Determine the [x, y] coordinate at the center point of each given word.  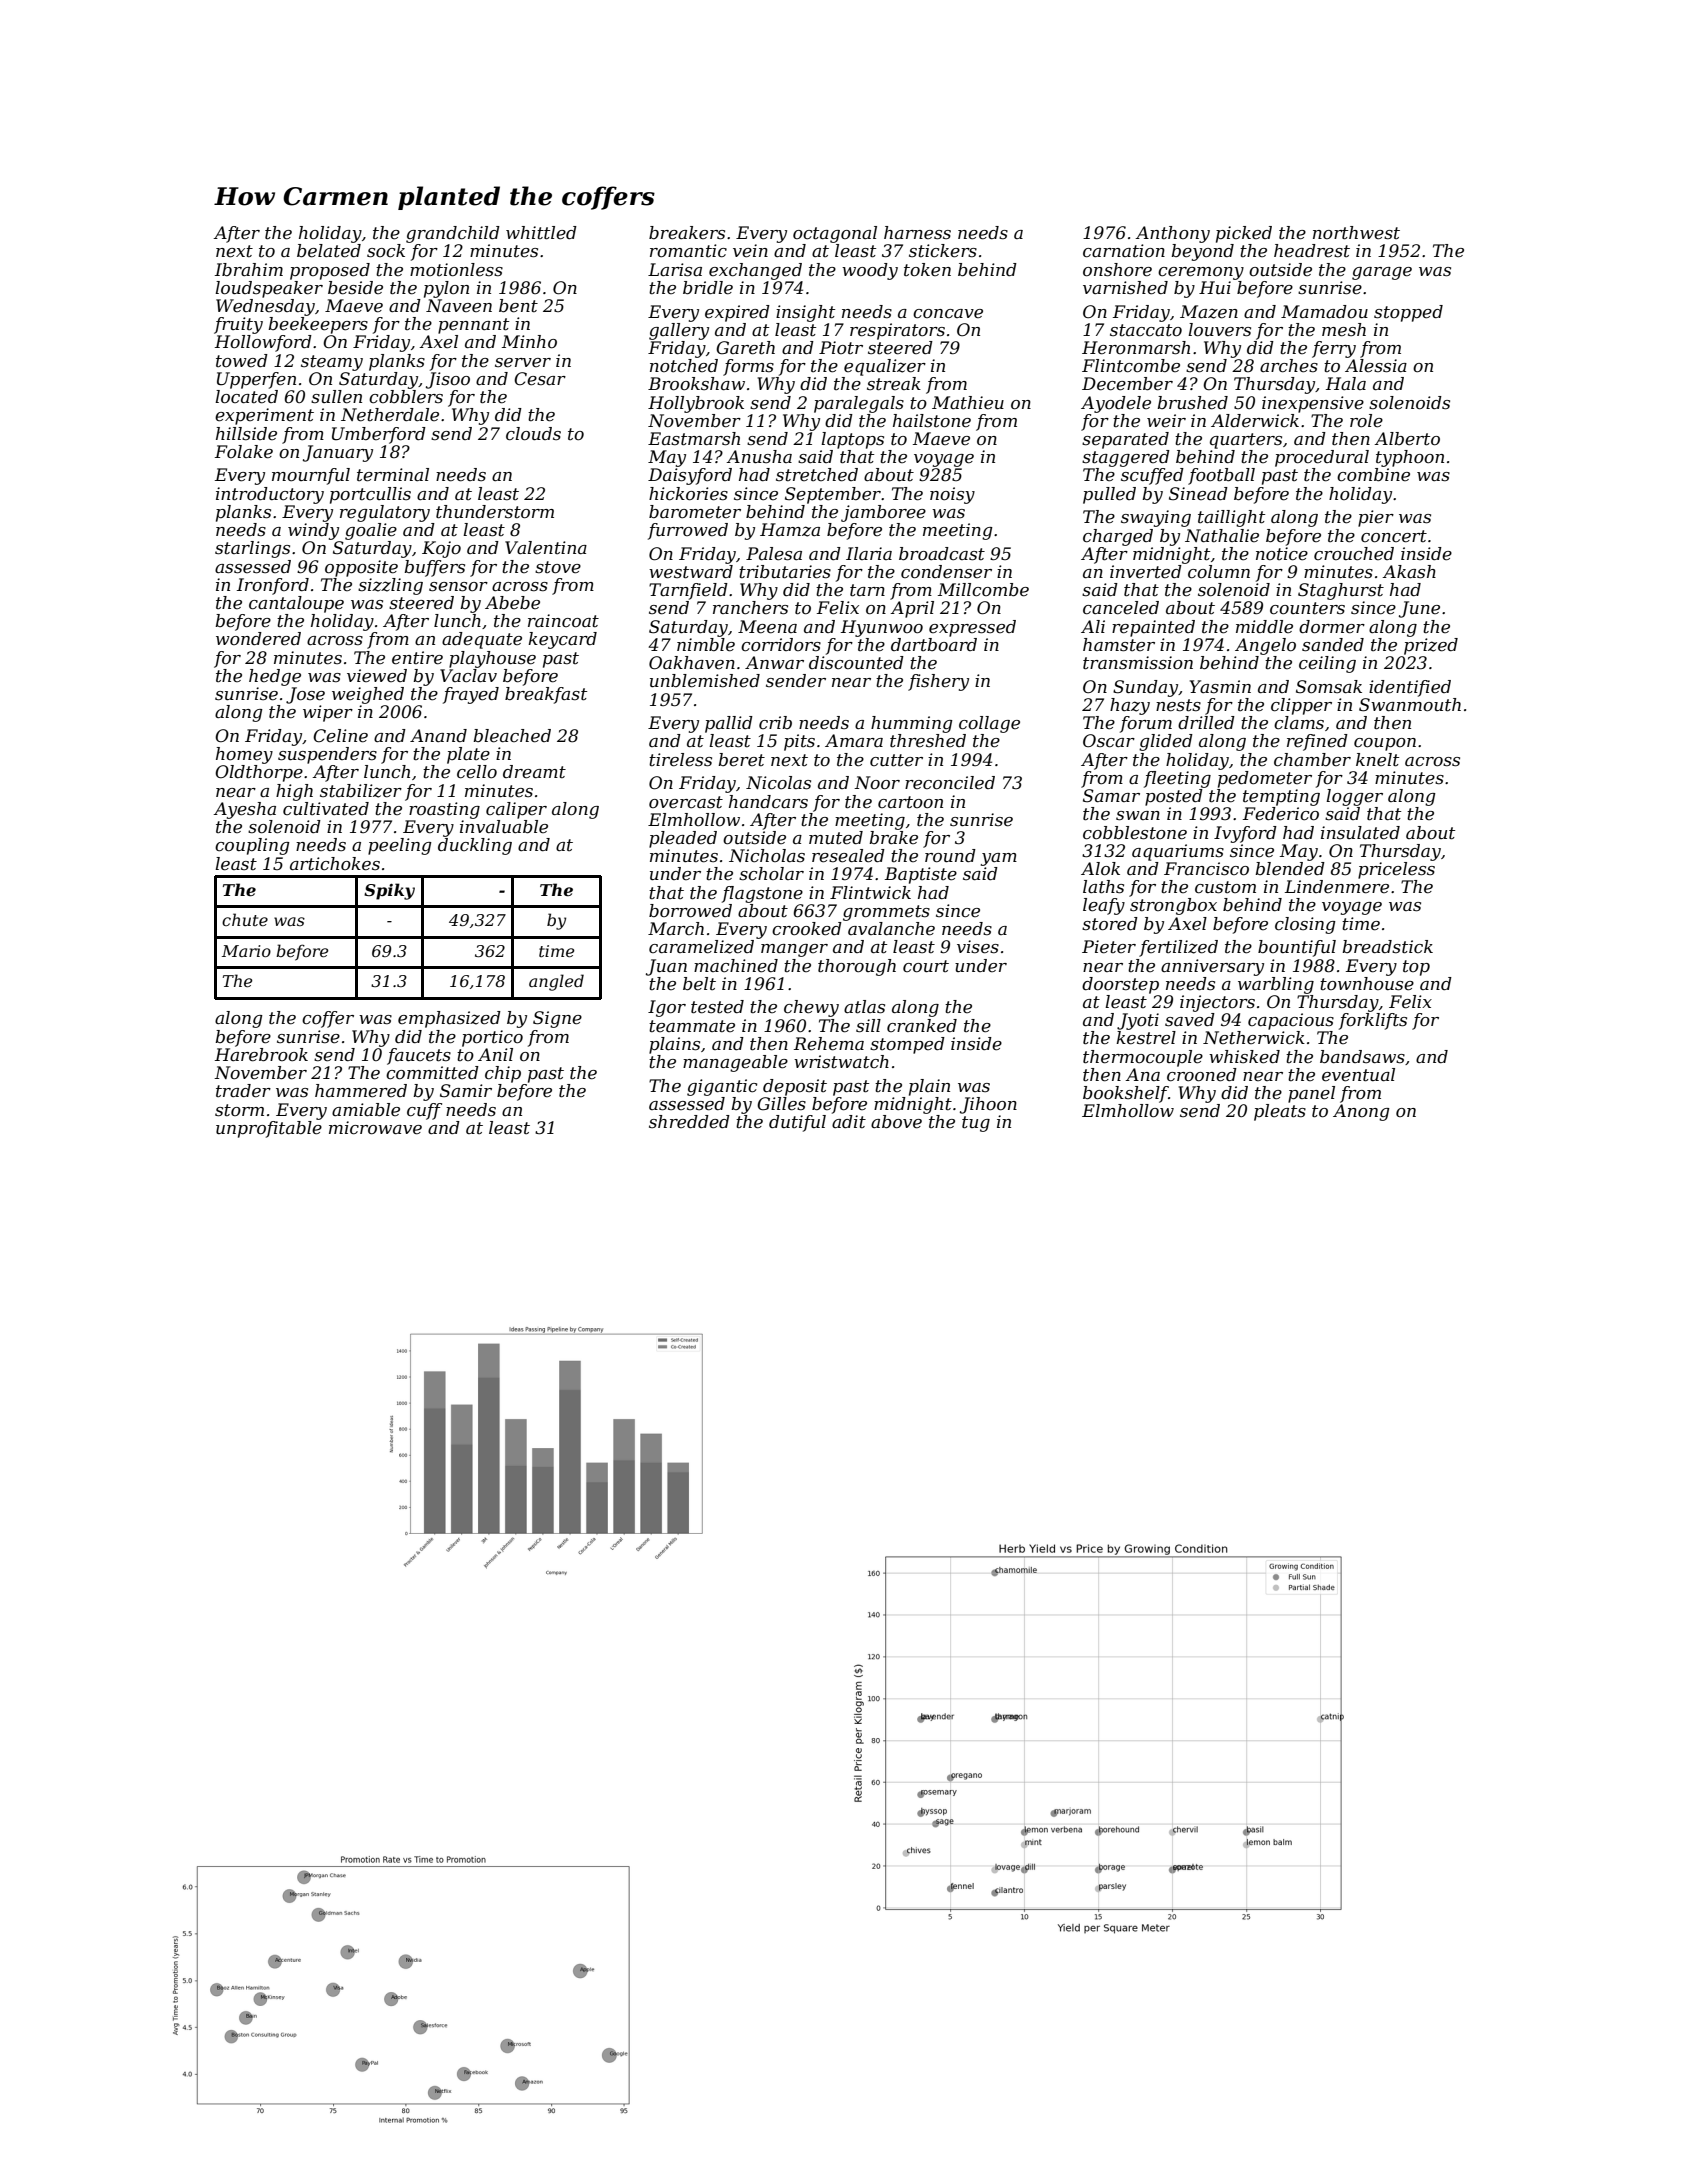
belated [329, 251]
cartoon [910, 802]
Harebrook [261, 1055]
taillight [1231, 518]
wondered [258, 639]
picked [1244, 234]
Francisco [1206, 869]
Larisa [675, 270]
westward [691, 572]
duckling [475, 846]
